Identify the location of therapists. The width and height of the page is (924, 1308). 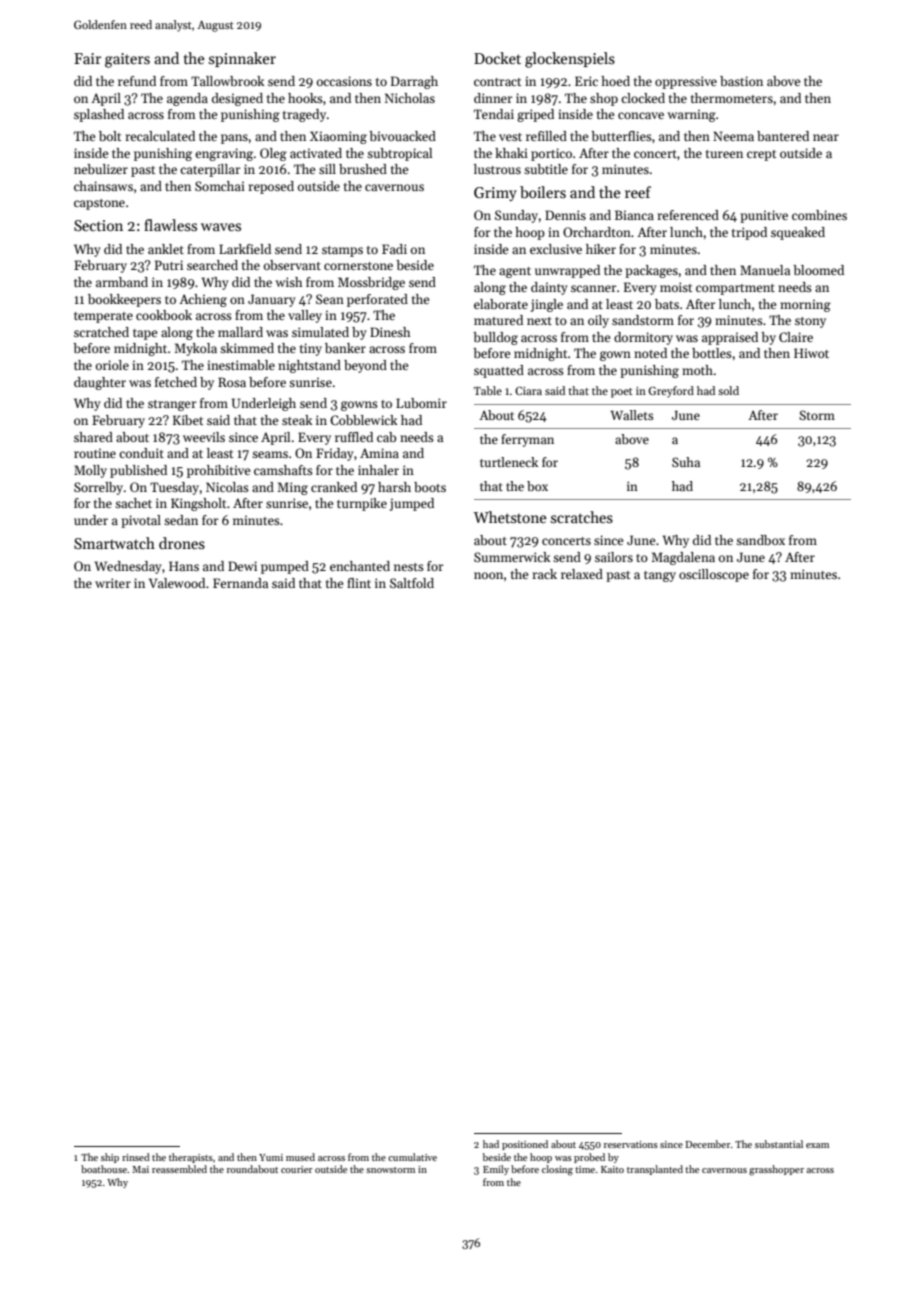
(191, 1158).
